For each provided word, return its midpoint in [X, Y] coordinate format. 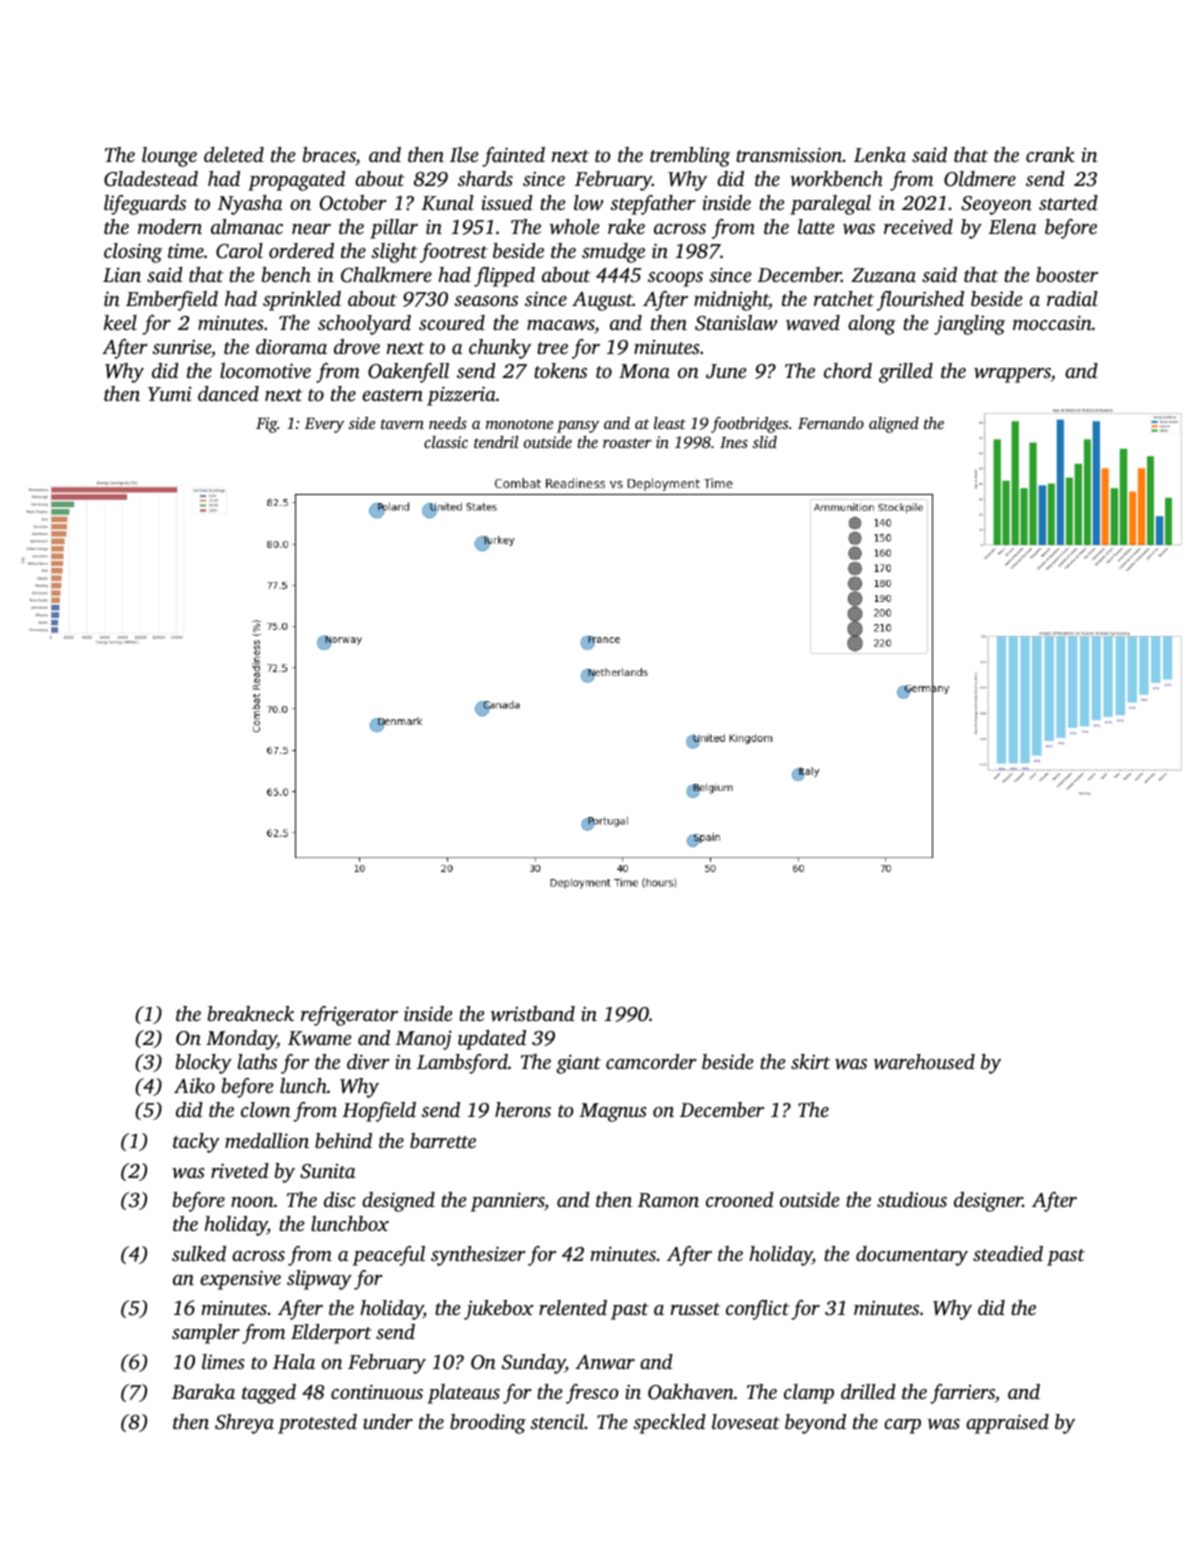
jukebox [498, 1310]
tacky [196, 1143]
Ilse [464, 154]
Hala [294, 1361]
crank [1050, 154]
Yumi [169, 394]
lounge [169, 157]
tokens [560, 370]
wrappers [1012, 375]
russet [695, 1309]
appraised [1007, 1424]
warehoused [924, 1061]
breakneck [251, 1013]
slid [764, 441]
